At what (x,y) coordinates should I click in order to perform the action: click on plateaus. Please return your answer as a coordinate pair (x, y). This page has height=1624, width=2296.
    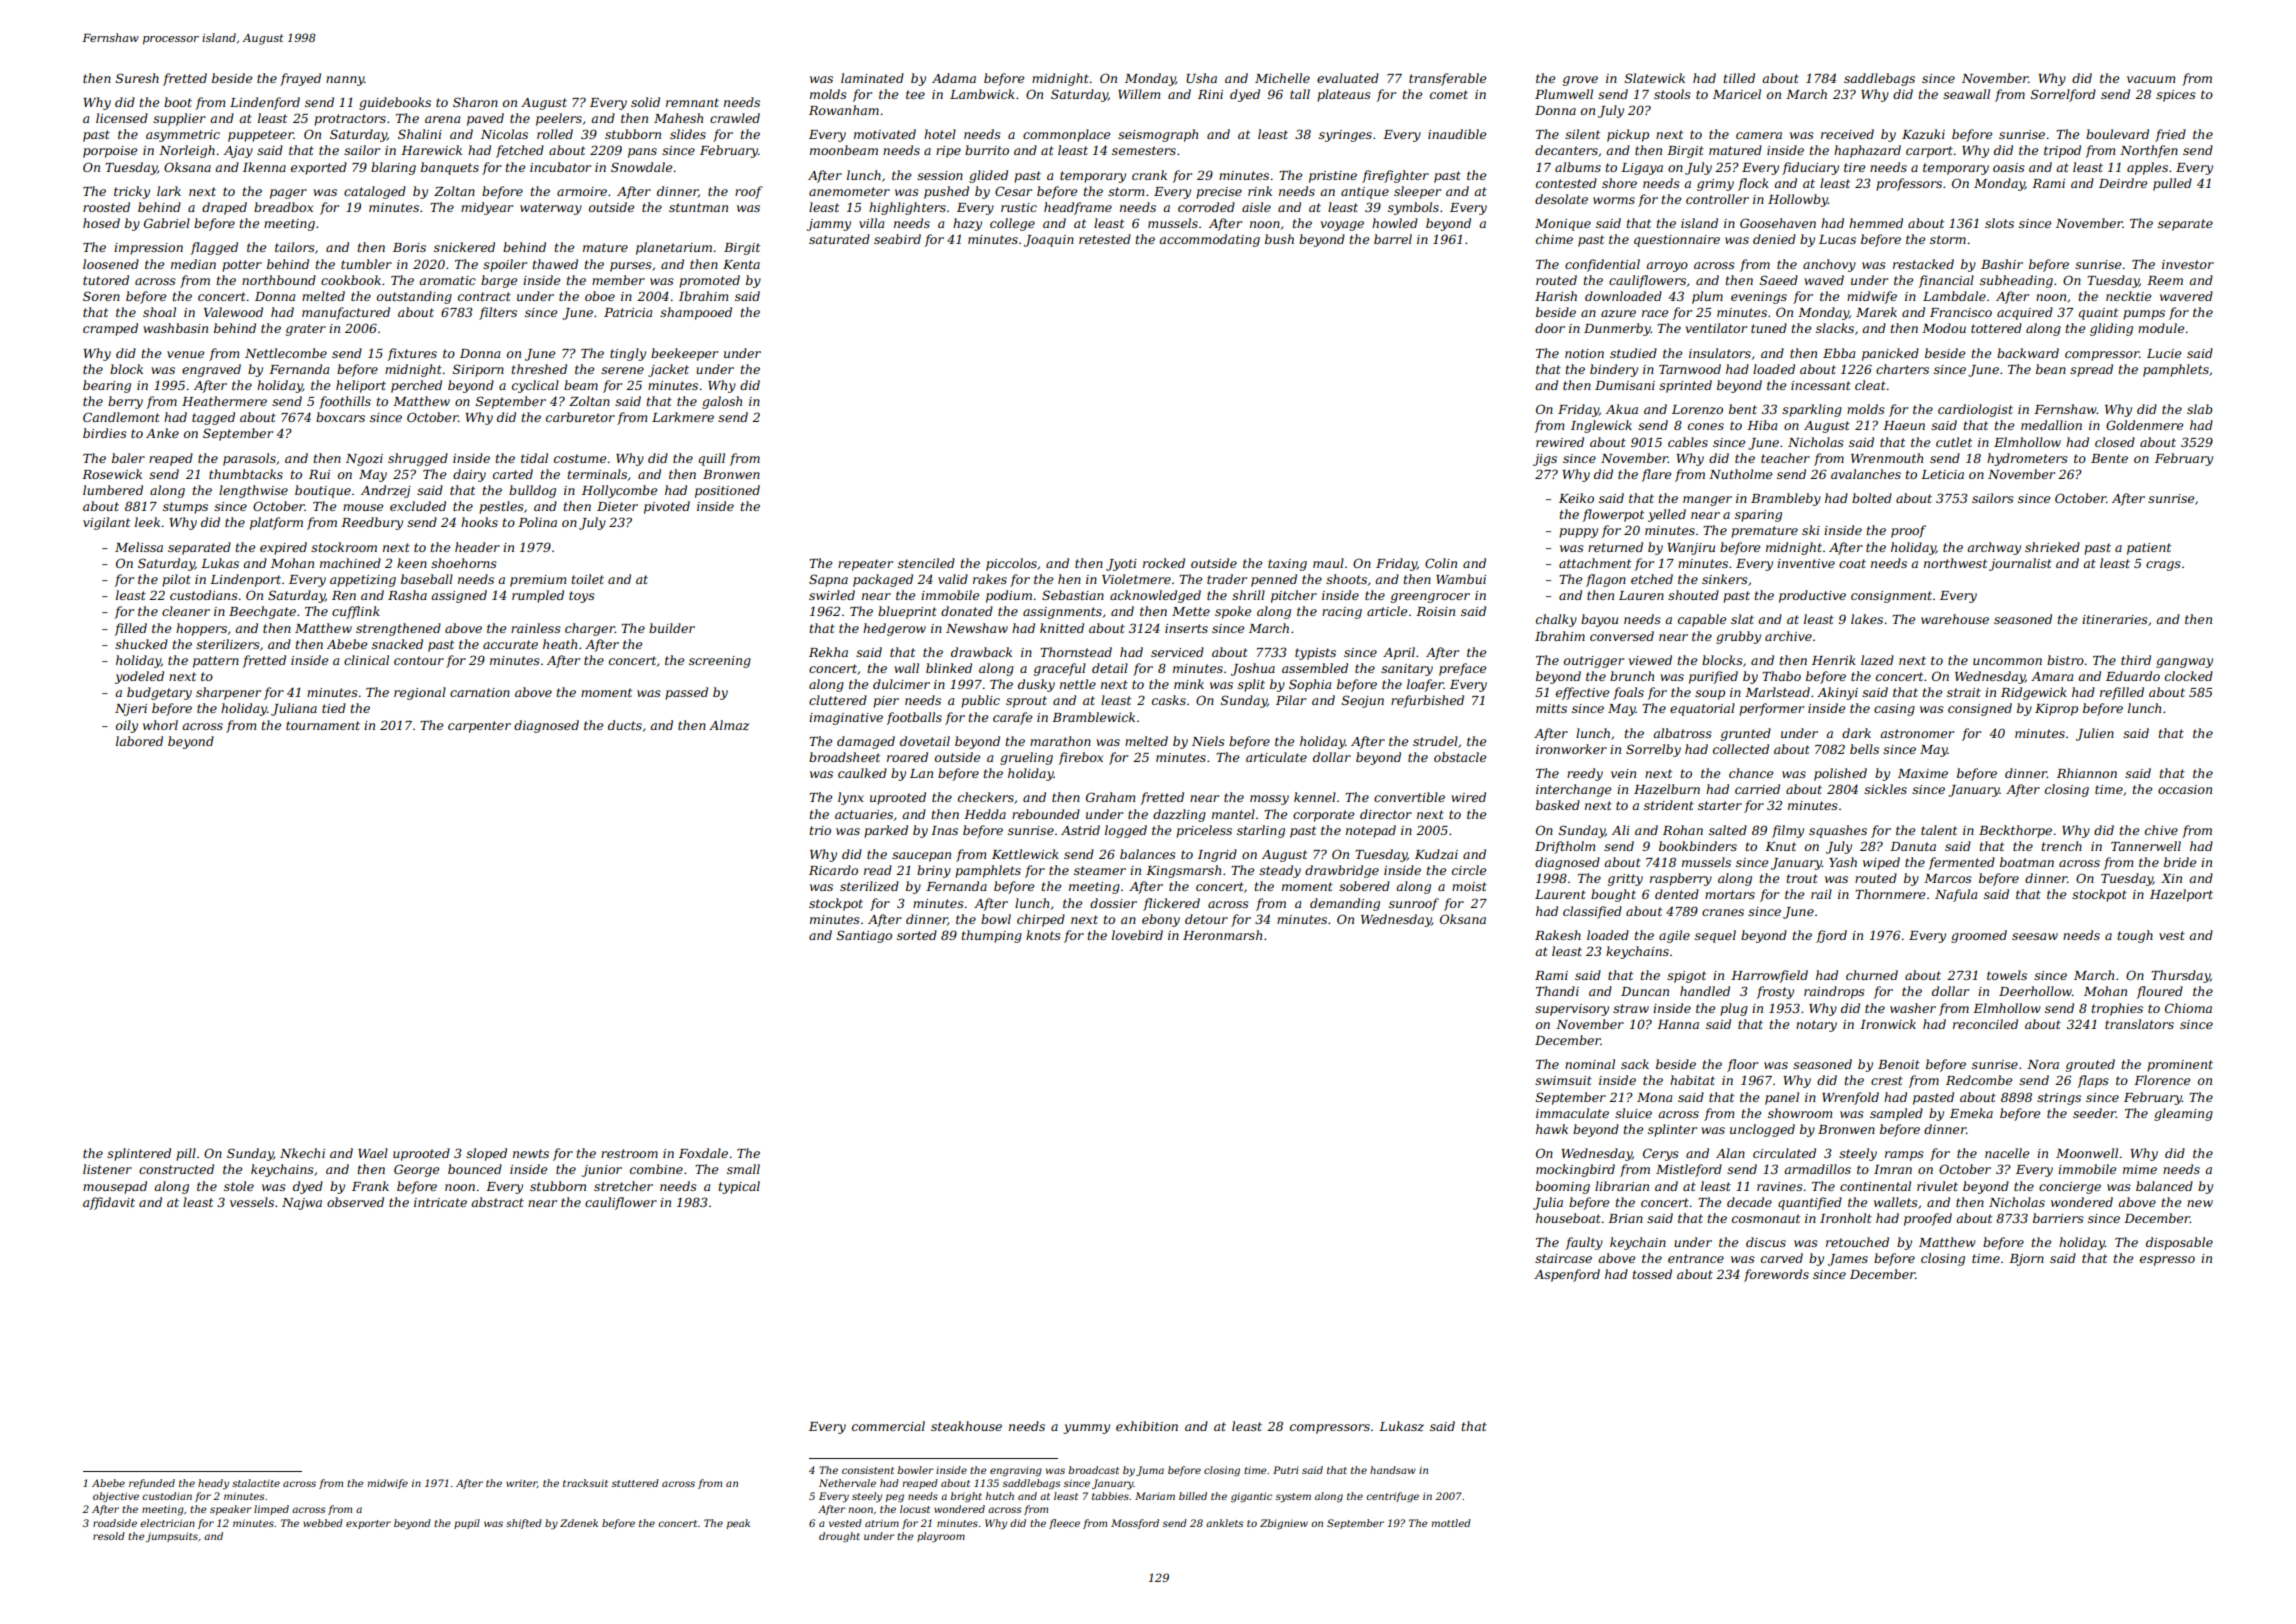
    Looking at the image, I should click on (1344, 95).
